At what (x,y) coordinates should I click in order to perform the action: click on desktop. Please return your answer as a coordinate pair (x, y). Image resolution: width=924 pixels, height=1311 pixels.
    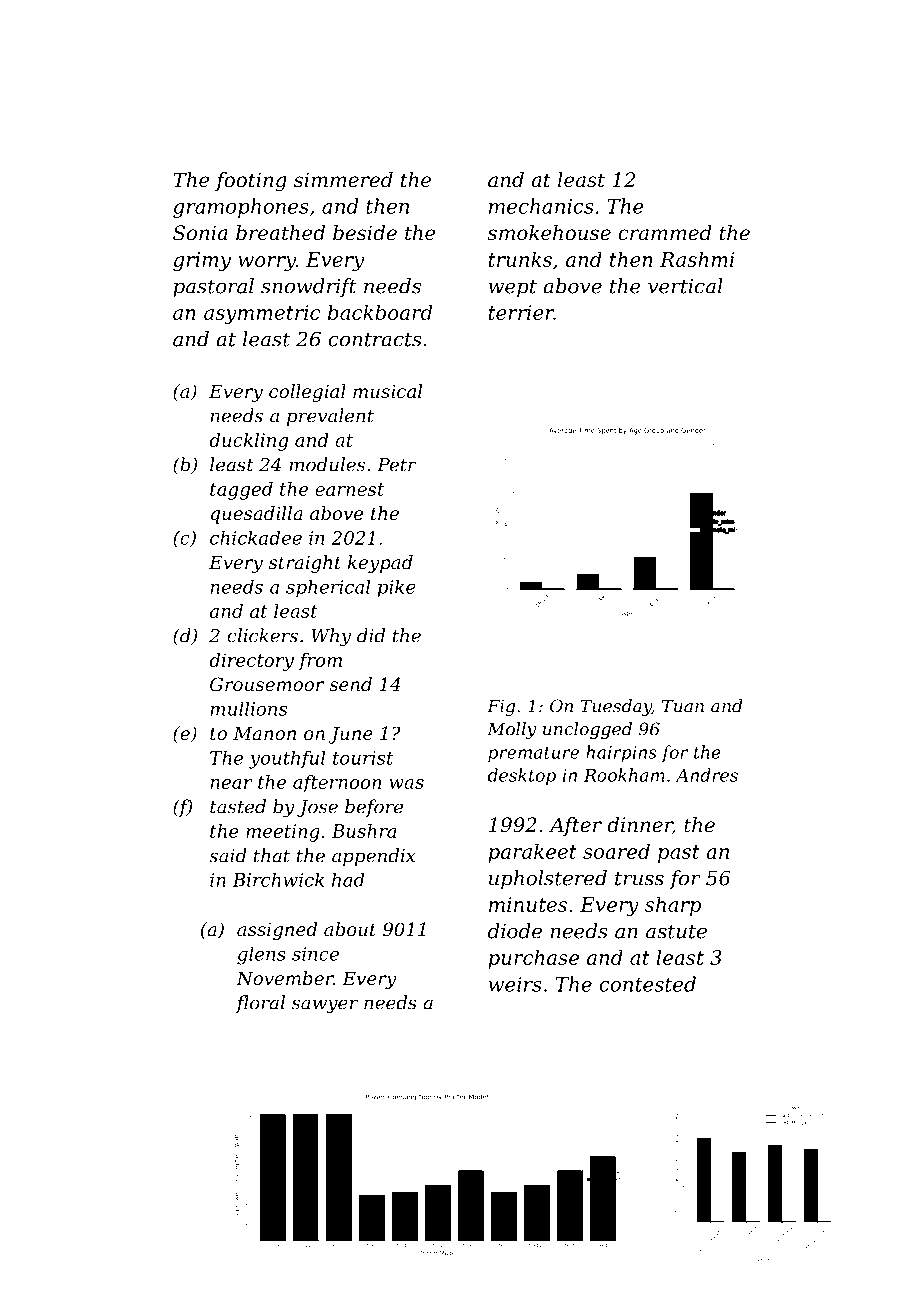
    Looking at the image, I should click on (522, 776).
